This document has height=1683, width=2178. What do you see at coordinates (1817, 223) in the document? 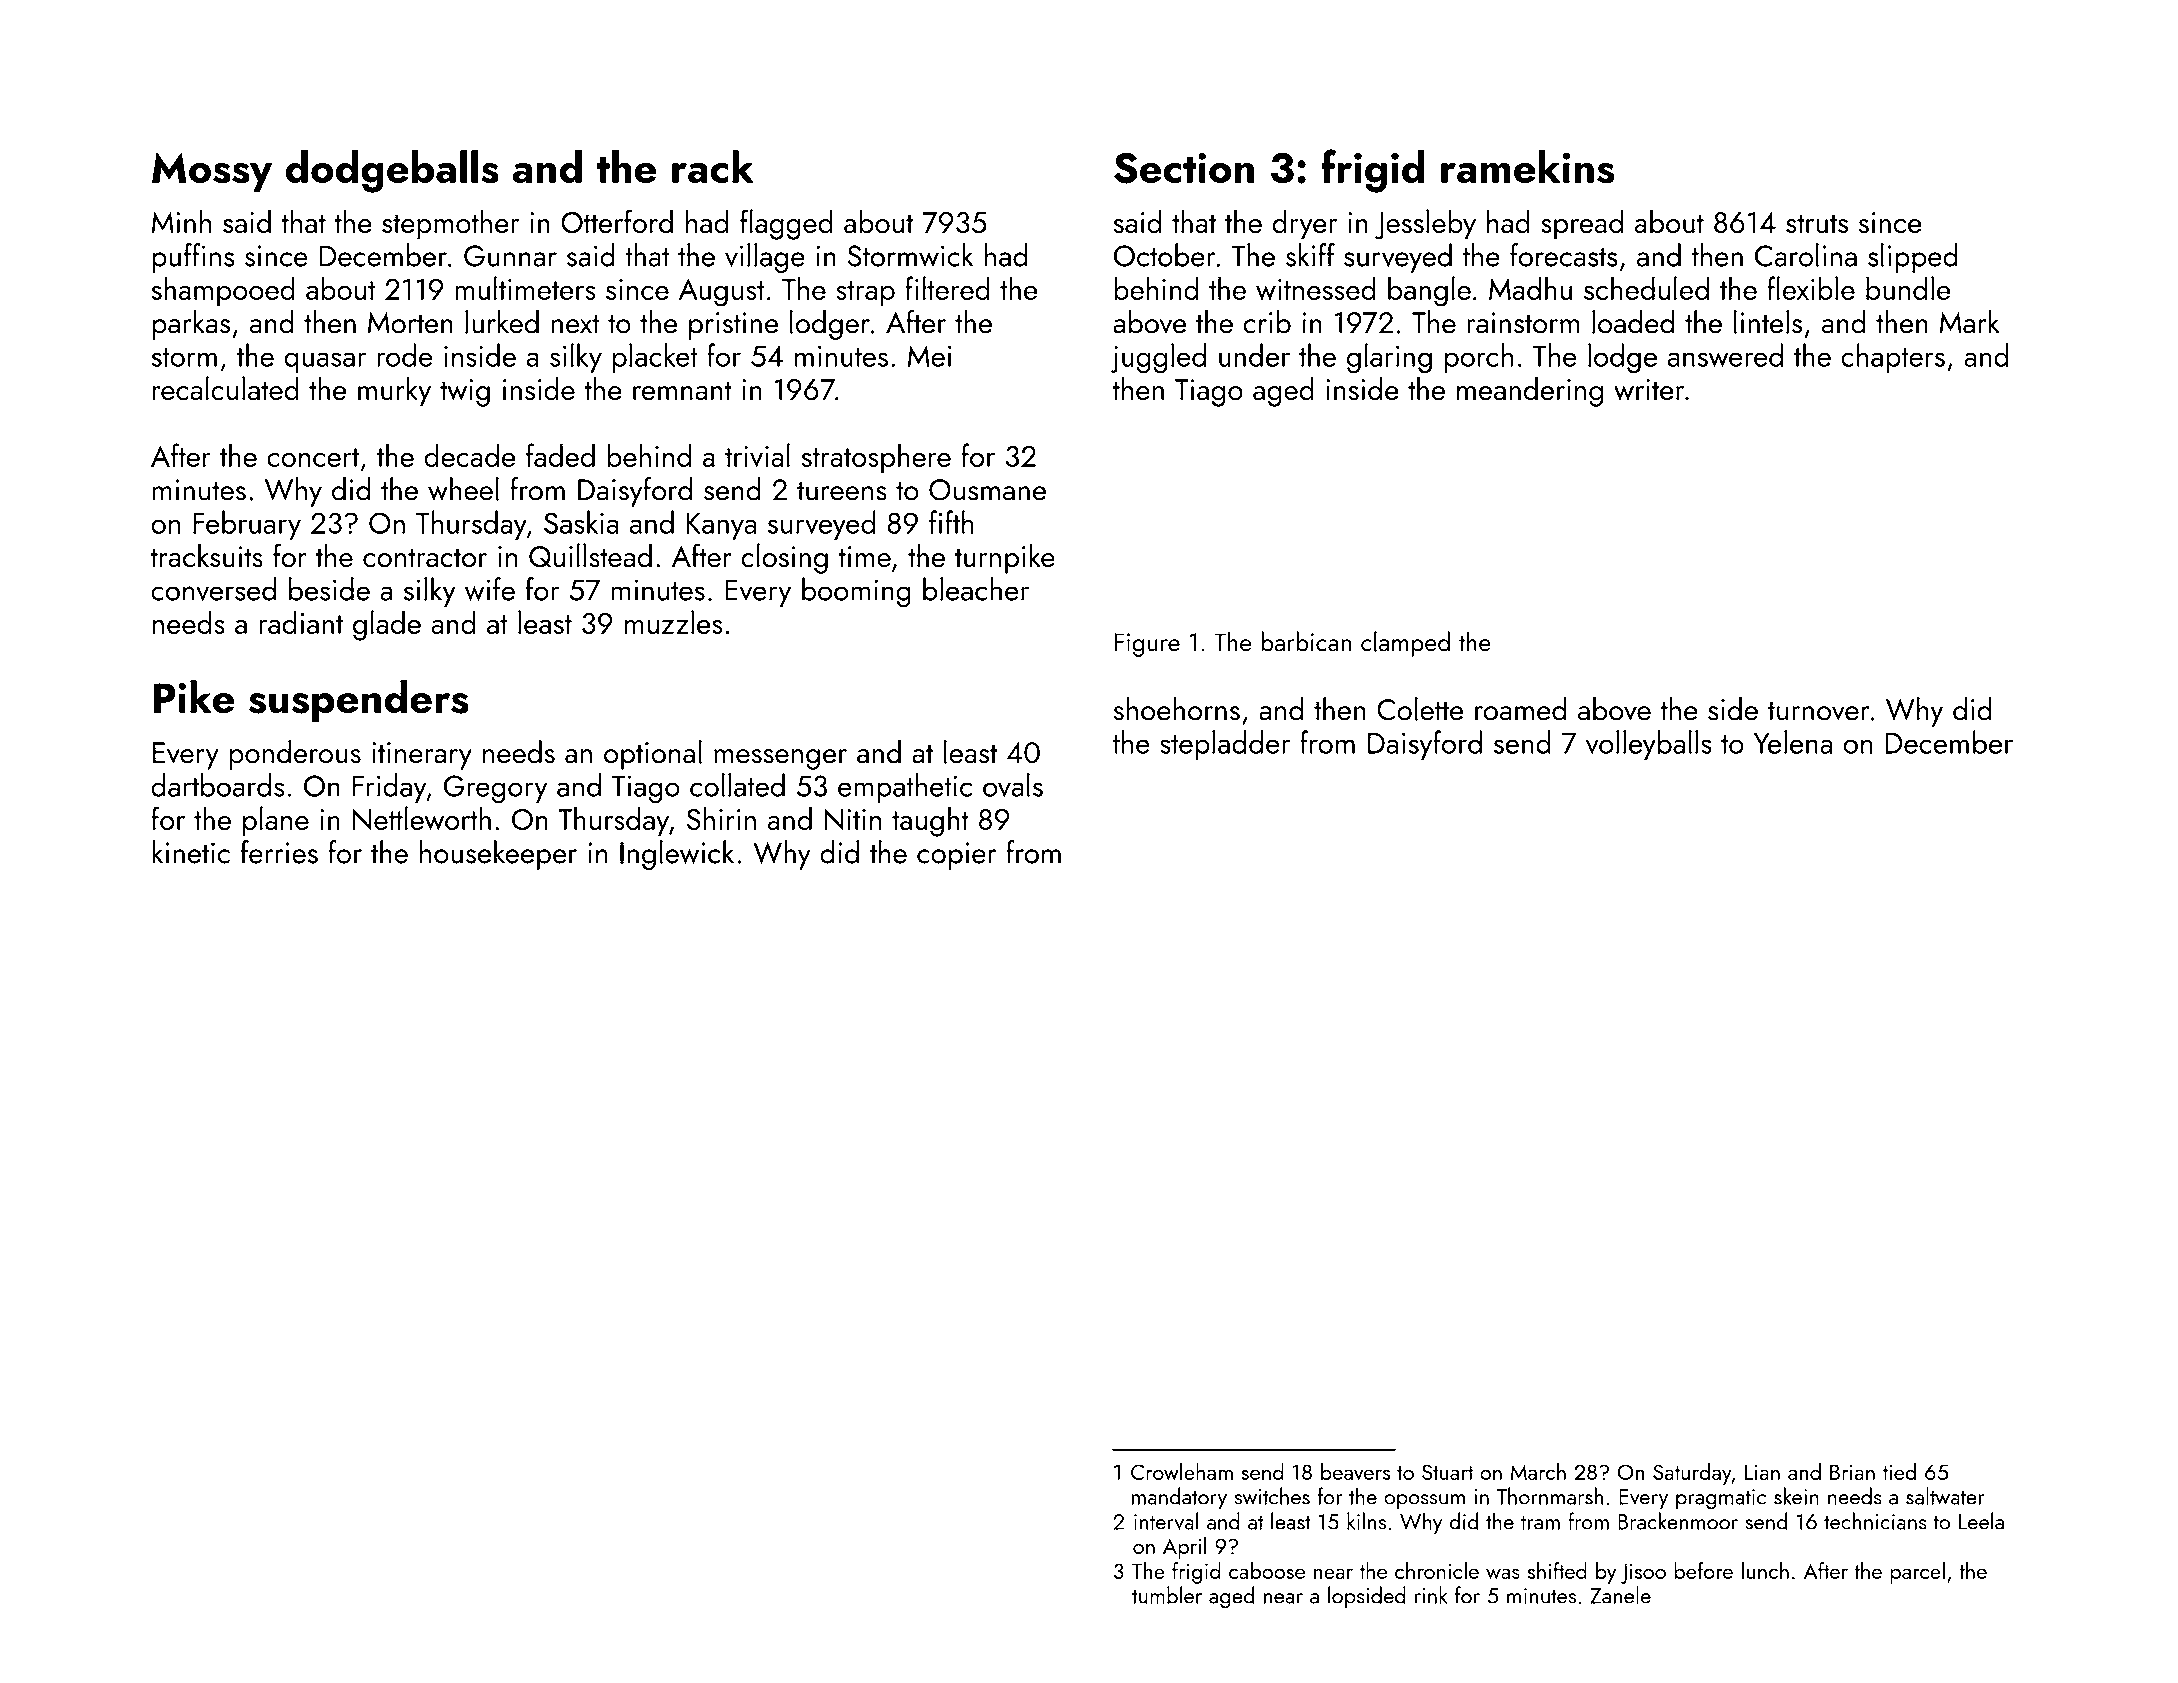
I see `struts` at bounding box center [1817, 223].
